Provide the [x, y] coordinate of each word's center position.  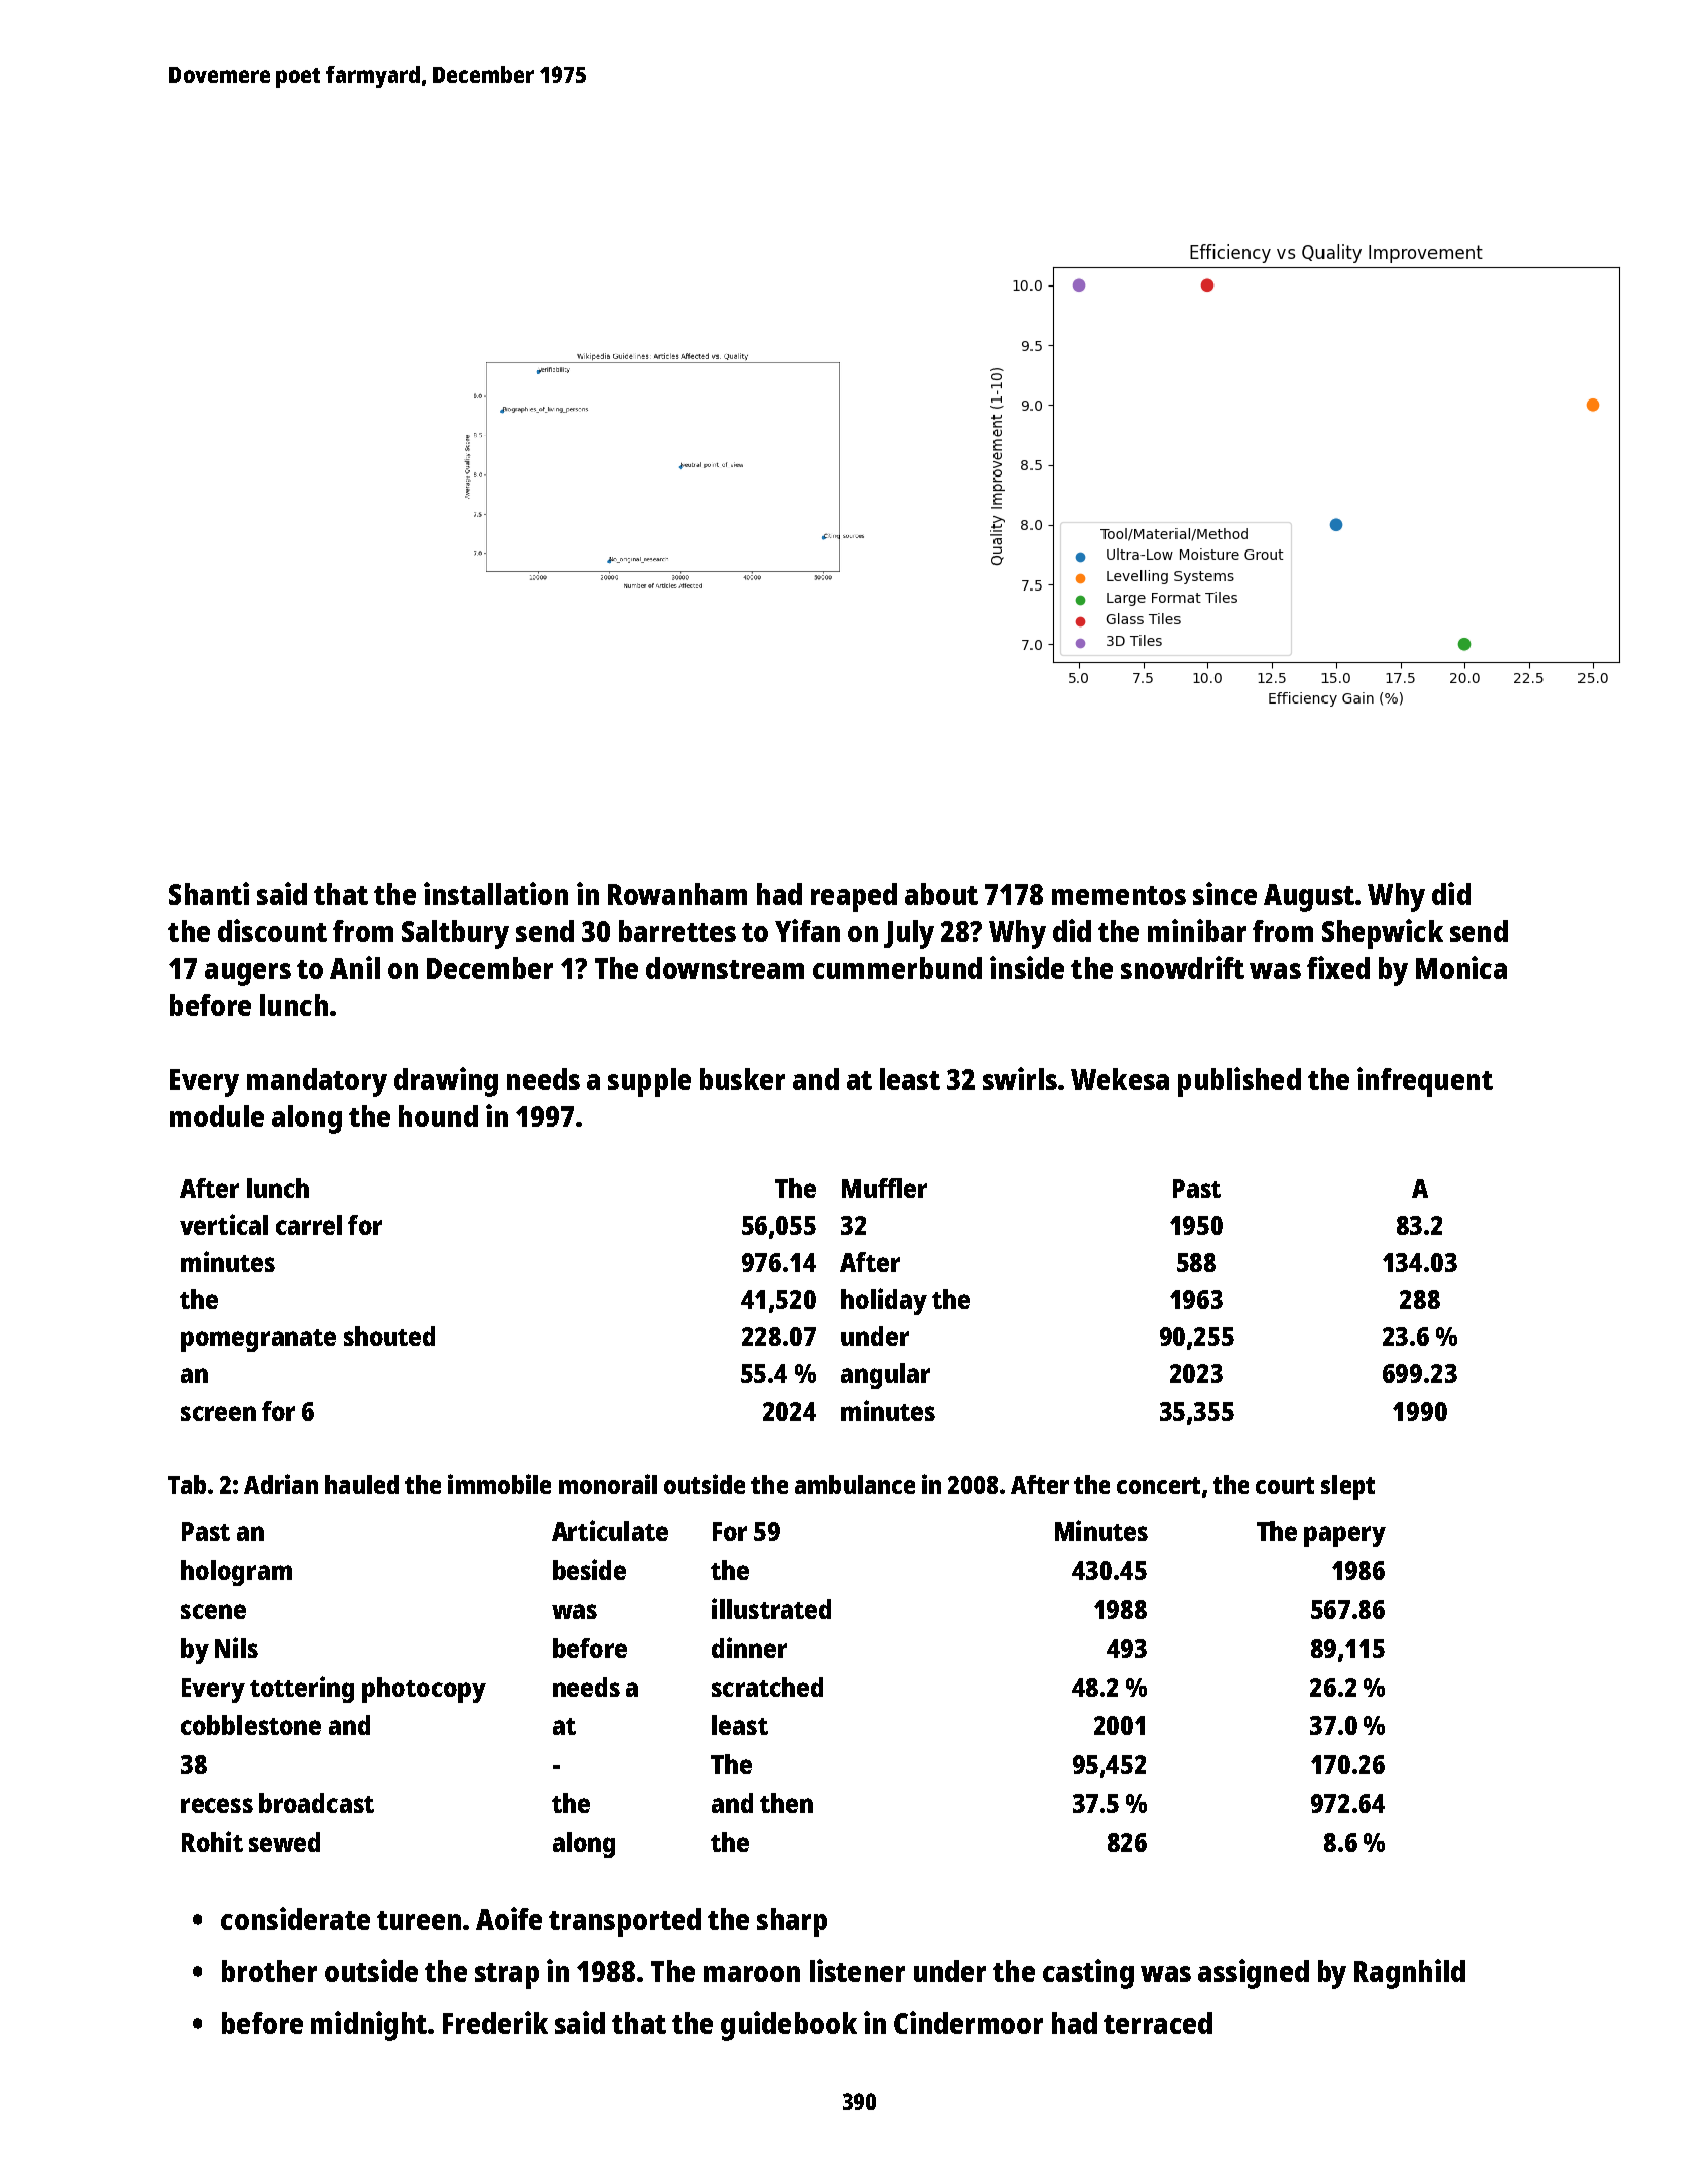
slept [1348, 1487]
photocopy [424, 1690]
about [941, 894]
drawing [446, 1082]
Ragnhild [1409, 1974]
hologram [236, 1573]
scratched [767, 1687]
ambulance [855, 1484]
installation [496, 893]
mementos [1119, 895]
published [1239, 1082]
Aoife [509, 1918]
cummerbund [897, 968]
